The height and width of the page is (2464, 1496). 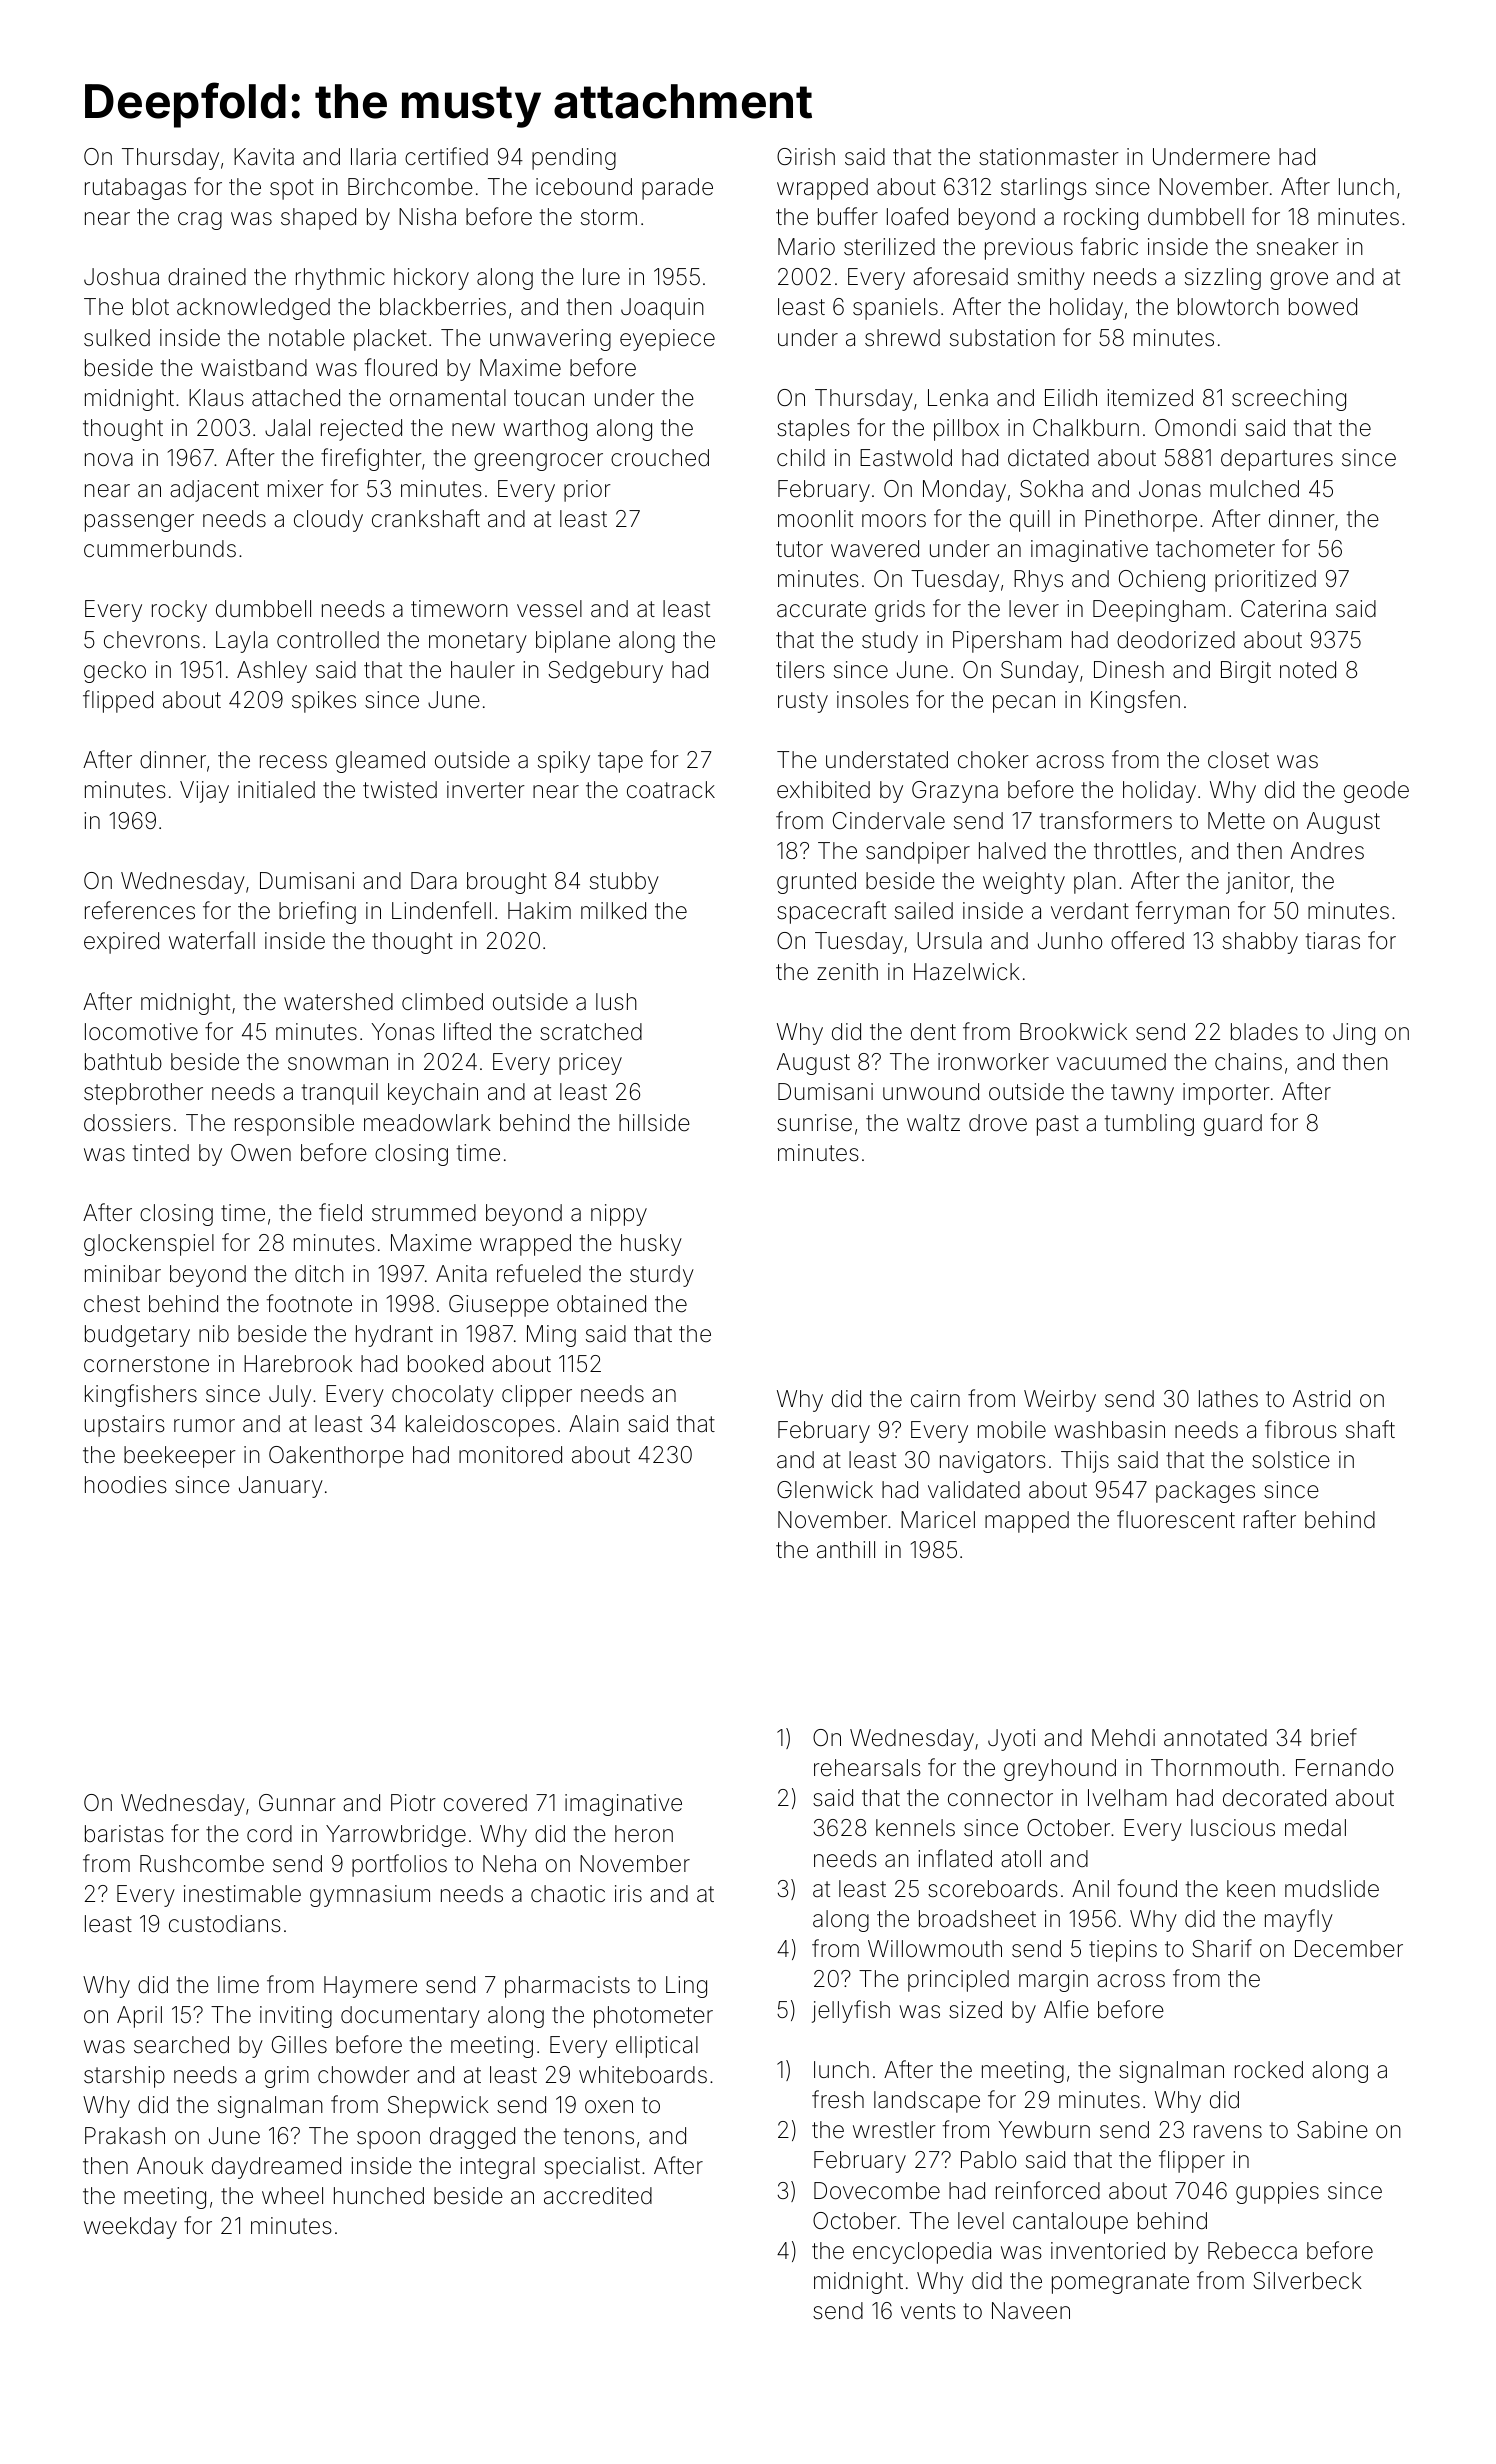 What do you see at coordinates (431, 279) in the page?
I see `hickory` at bounding box center [431, 279].
